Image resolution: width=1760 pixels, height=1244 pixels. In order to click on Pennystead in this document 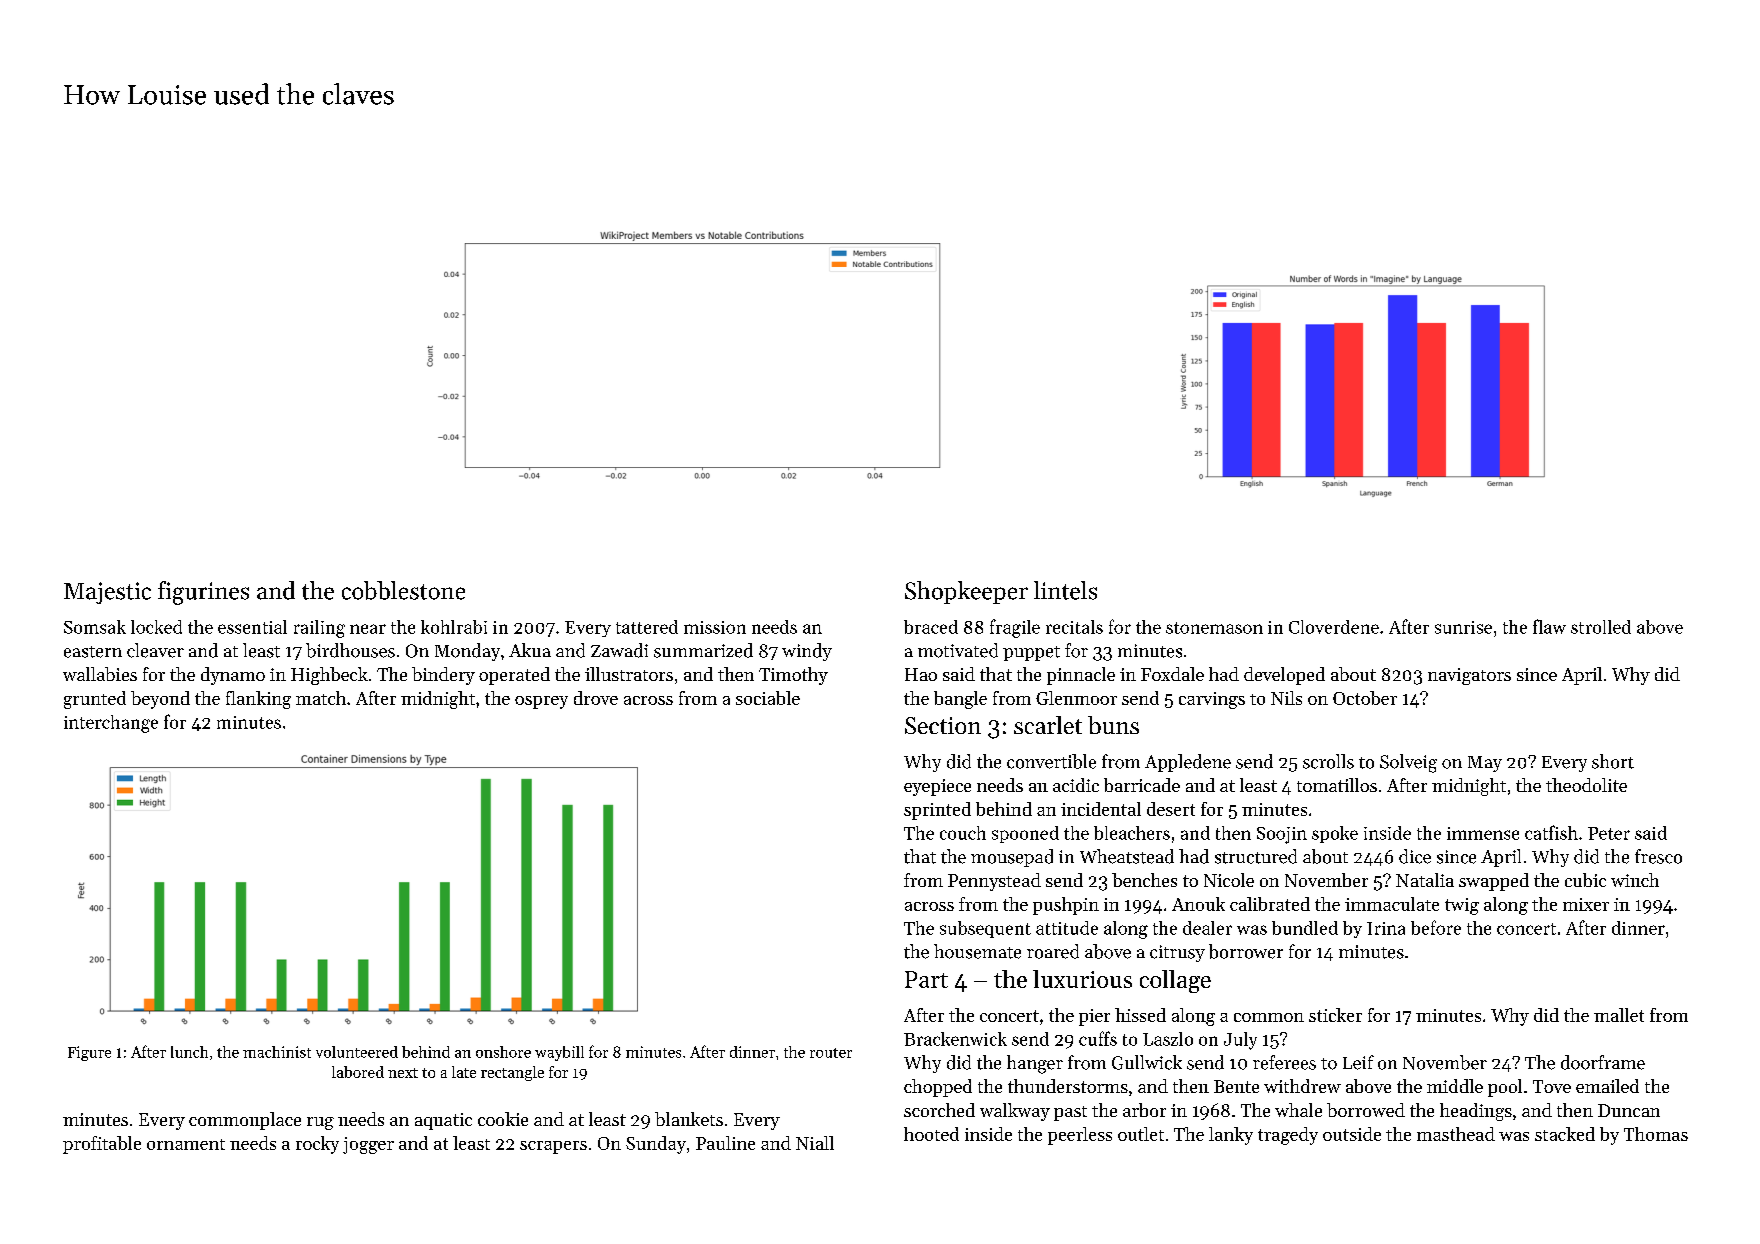, I will do `click(994, 882)`.
